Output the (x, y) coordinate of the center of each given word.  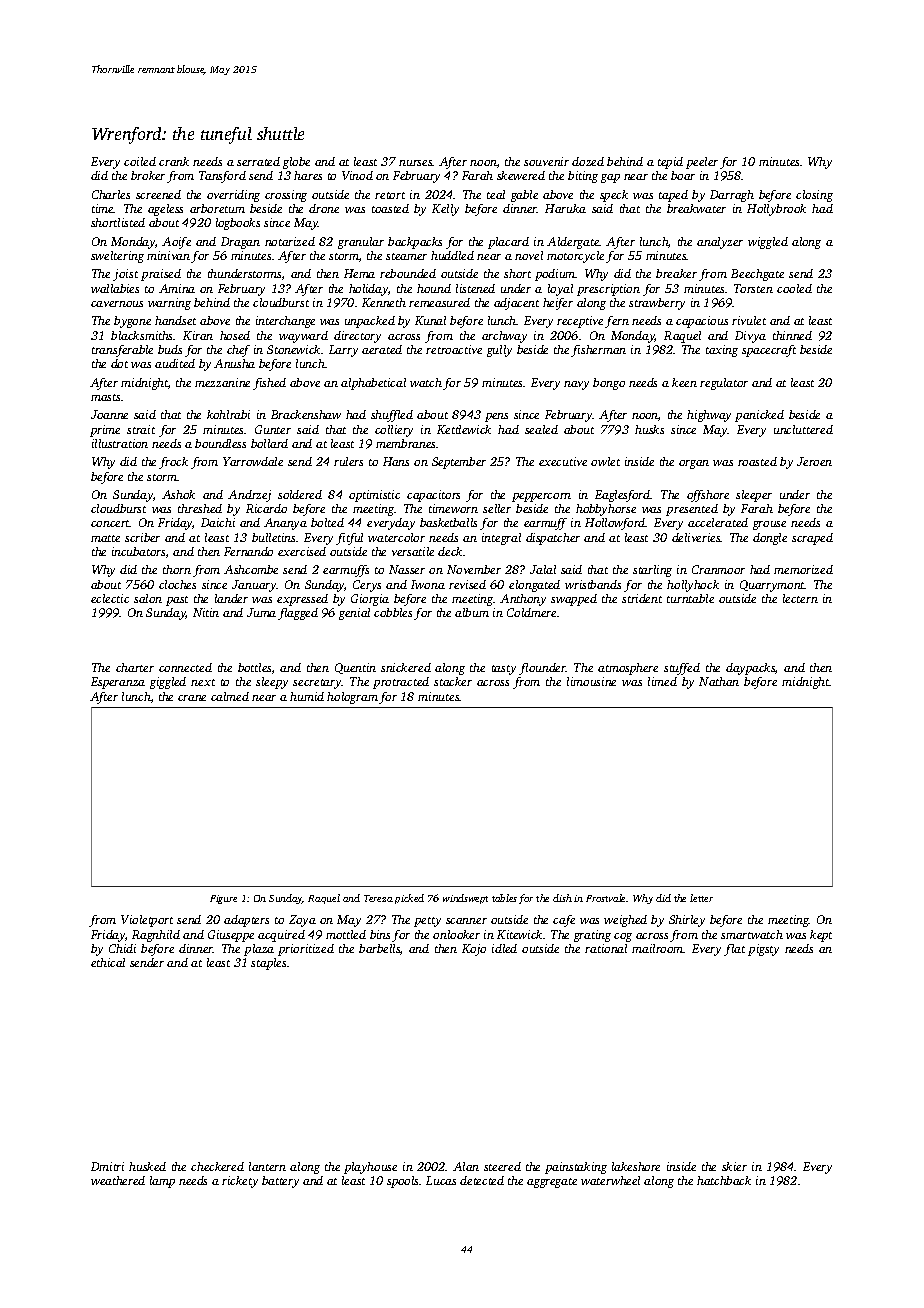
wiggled (768, 243)
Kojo (474, 950)
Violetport (147, 921)
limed (662, 681)
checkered (217, 1166)
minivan (168, 255)
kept (821, 936)
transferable (122, 351)
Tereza (378, 898)
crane (192, 698)
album (472, 612)
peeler (702, 163)
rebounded (408, 273)
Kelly (445, 210)
